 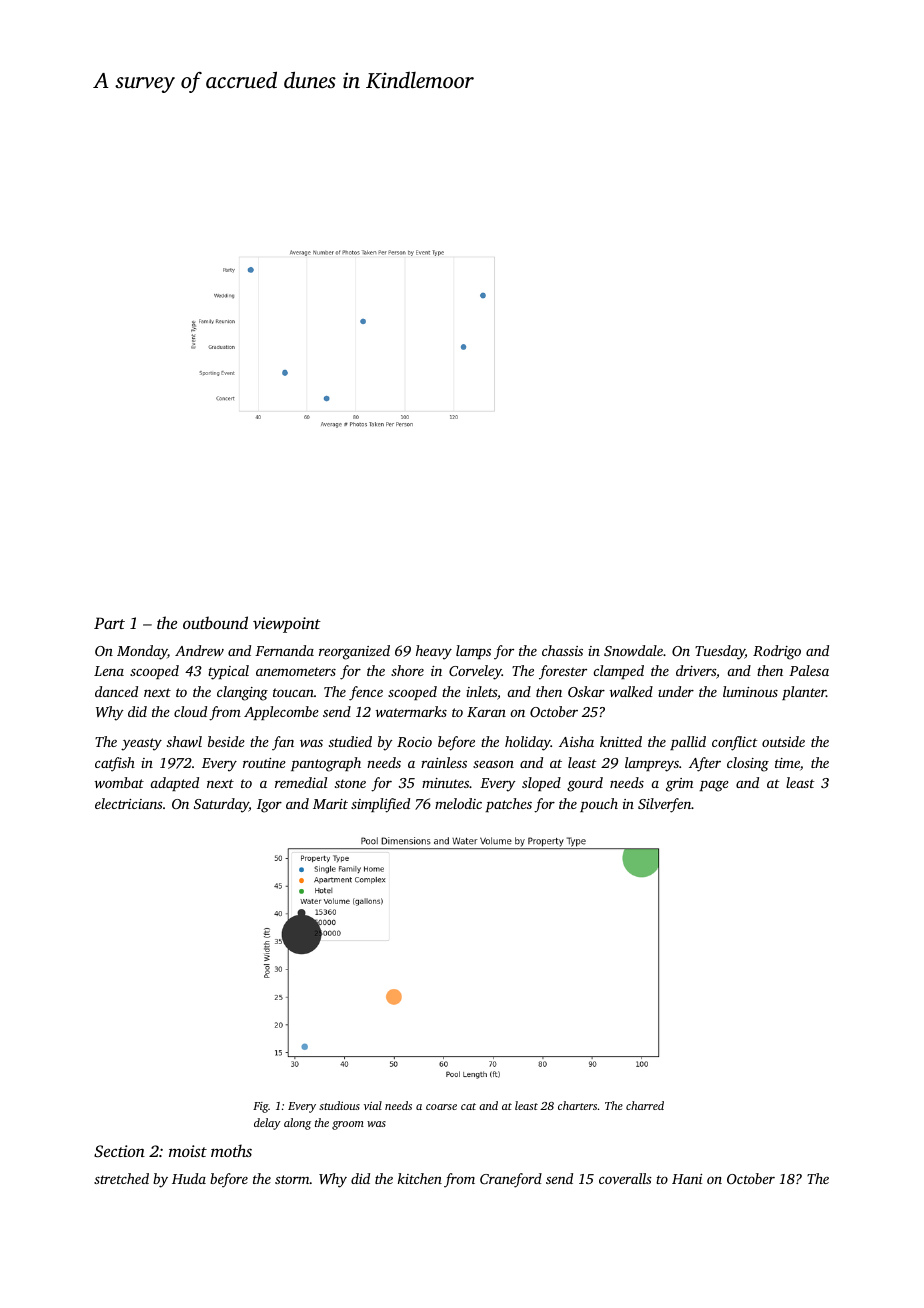 I want to click on Hani, so click(x=687, y=1179).
